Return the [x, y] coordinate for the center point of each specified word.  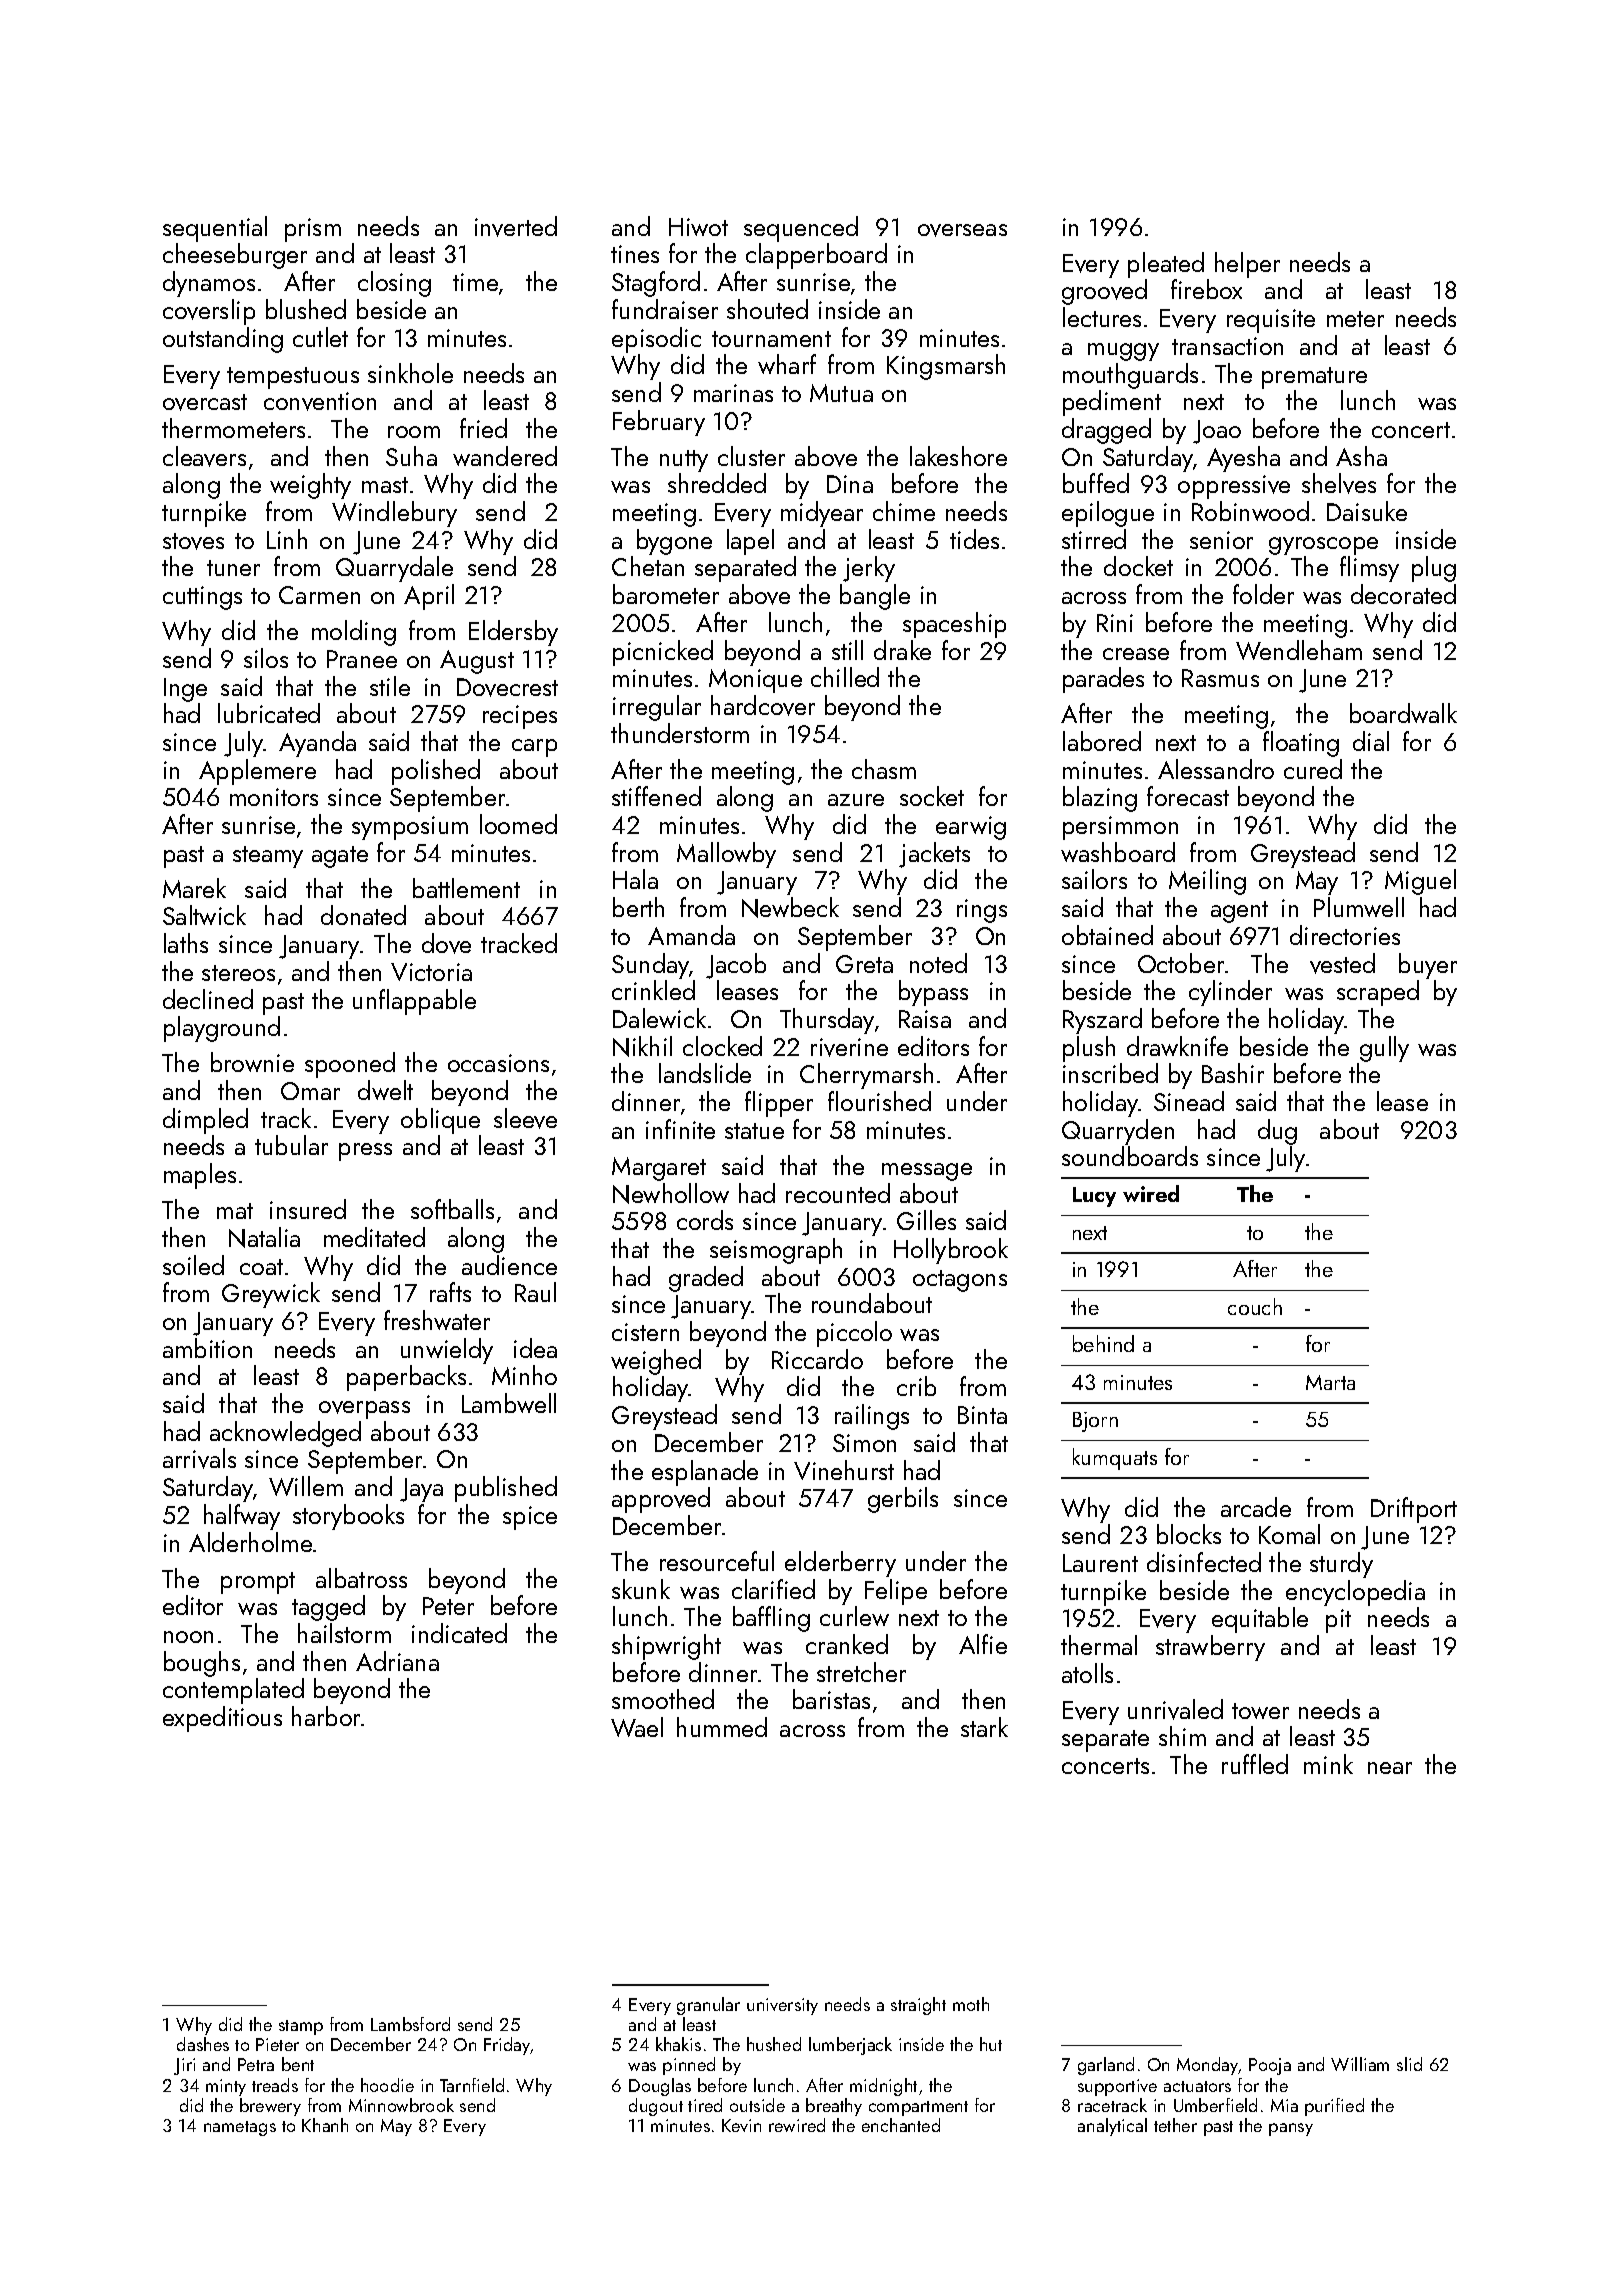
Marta [1330, 1382]
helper [1247, 265]
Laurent [1100, 1563]
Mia [1284, 2105]
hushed [774, 2044]
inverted [516, 226]
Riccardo [817, 1359]
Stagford [656, 284]
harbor [327, 1716]
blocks [1189, 1534]
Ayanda [317, 744]
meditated [374, 1237]
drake [902, 650]
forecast [1188, 796]
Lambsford [410, 2024]
